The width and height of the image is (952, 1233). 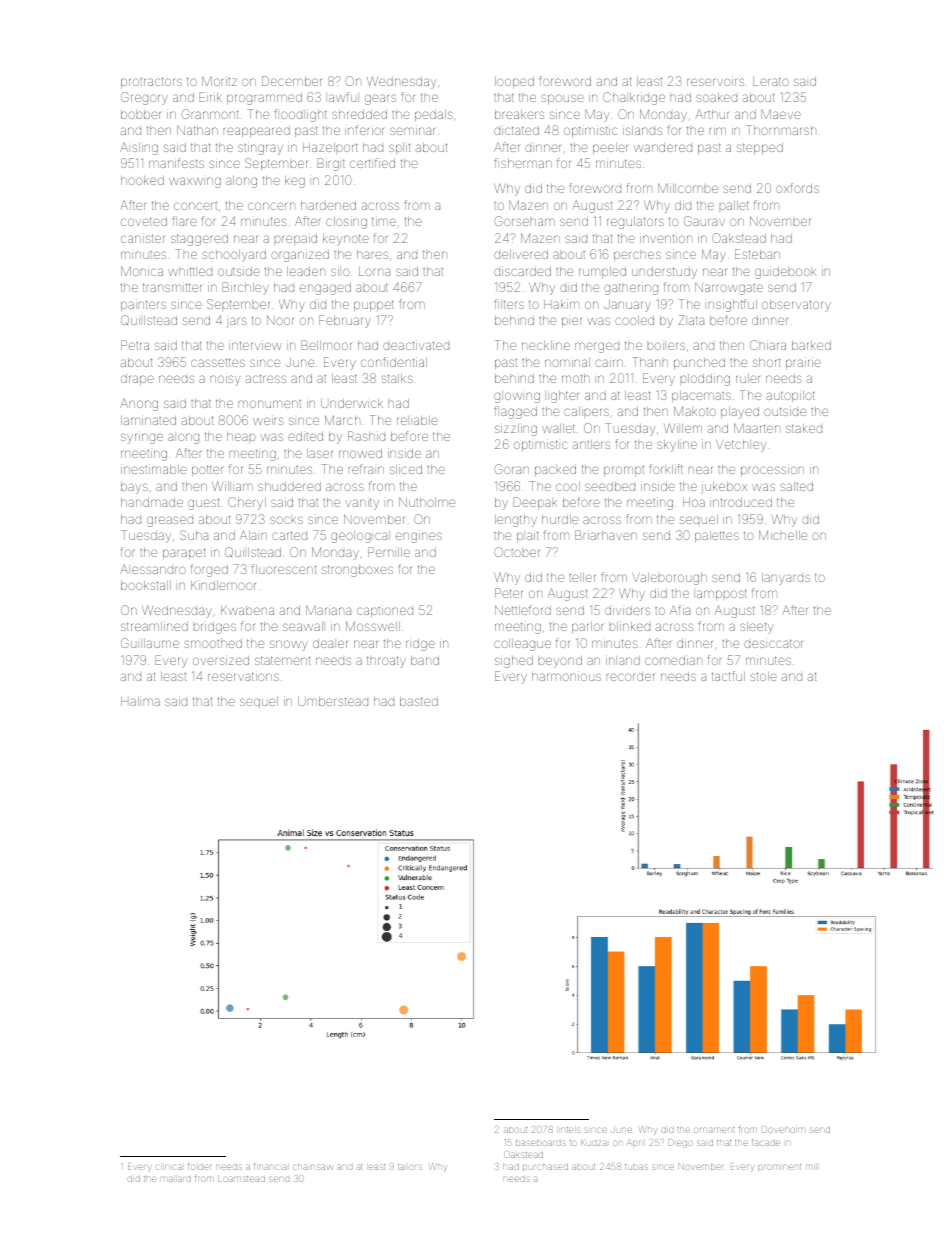 I want to click on looped, so click(x=514, y=82).
